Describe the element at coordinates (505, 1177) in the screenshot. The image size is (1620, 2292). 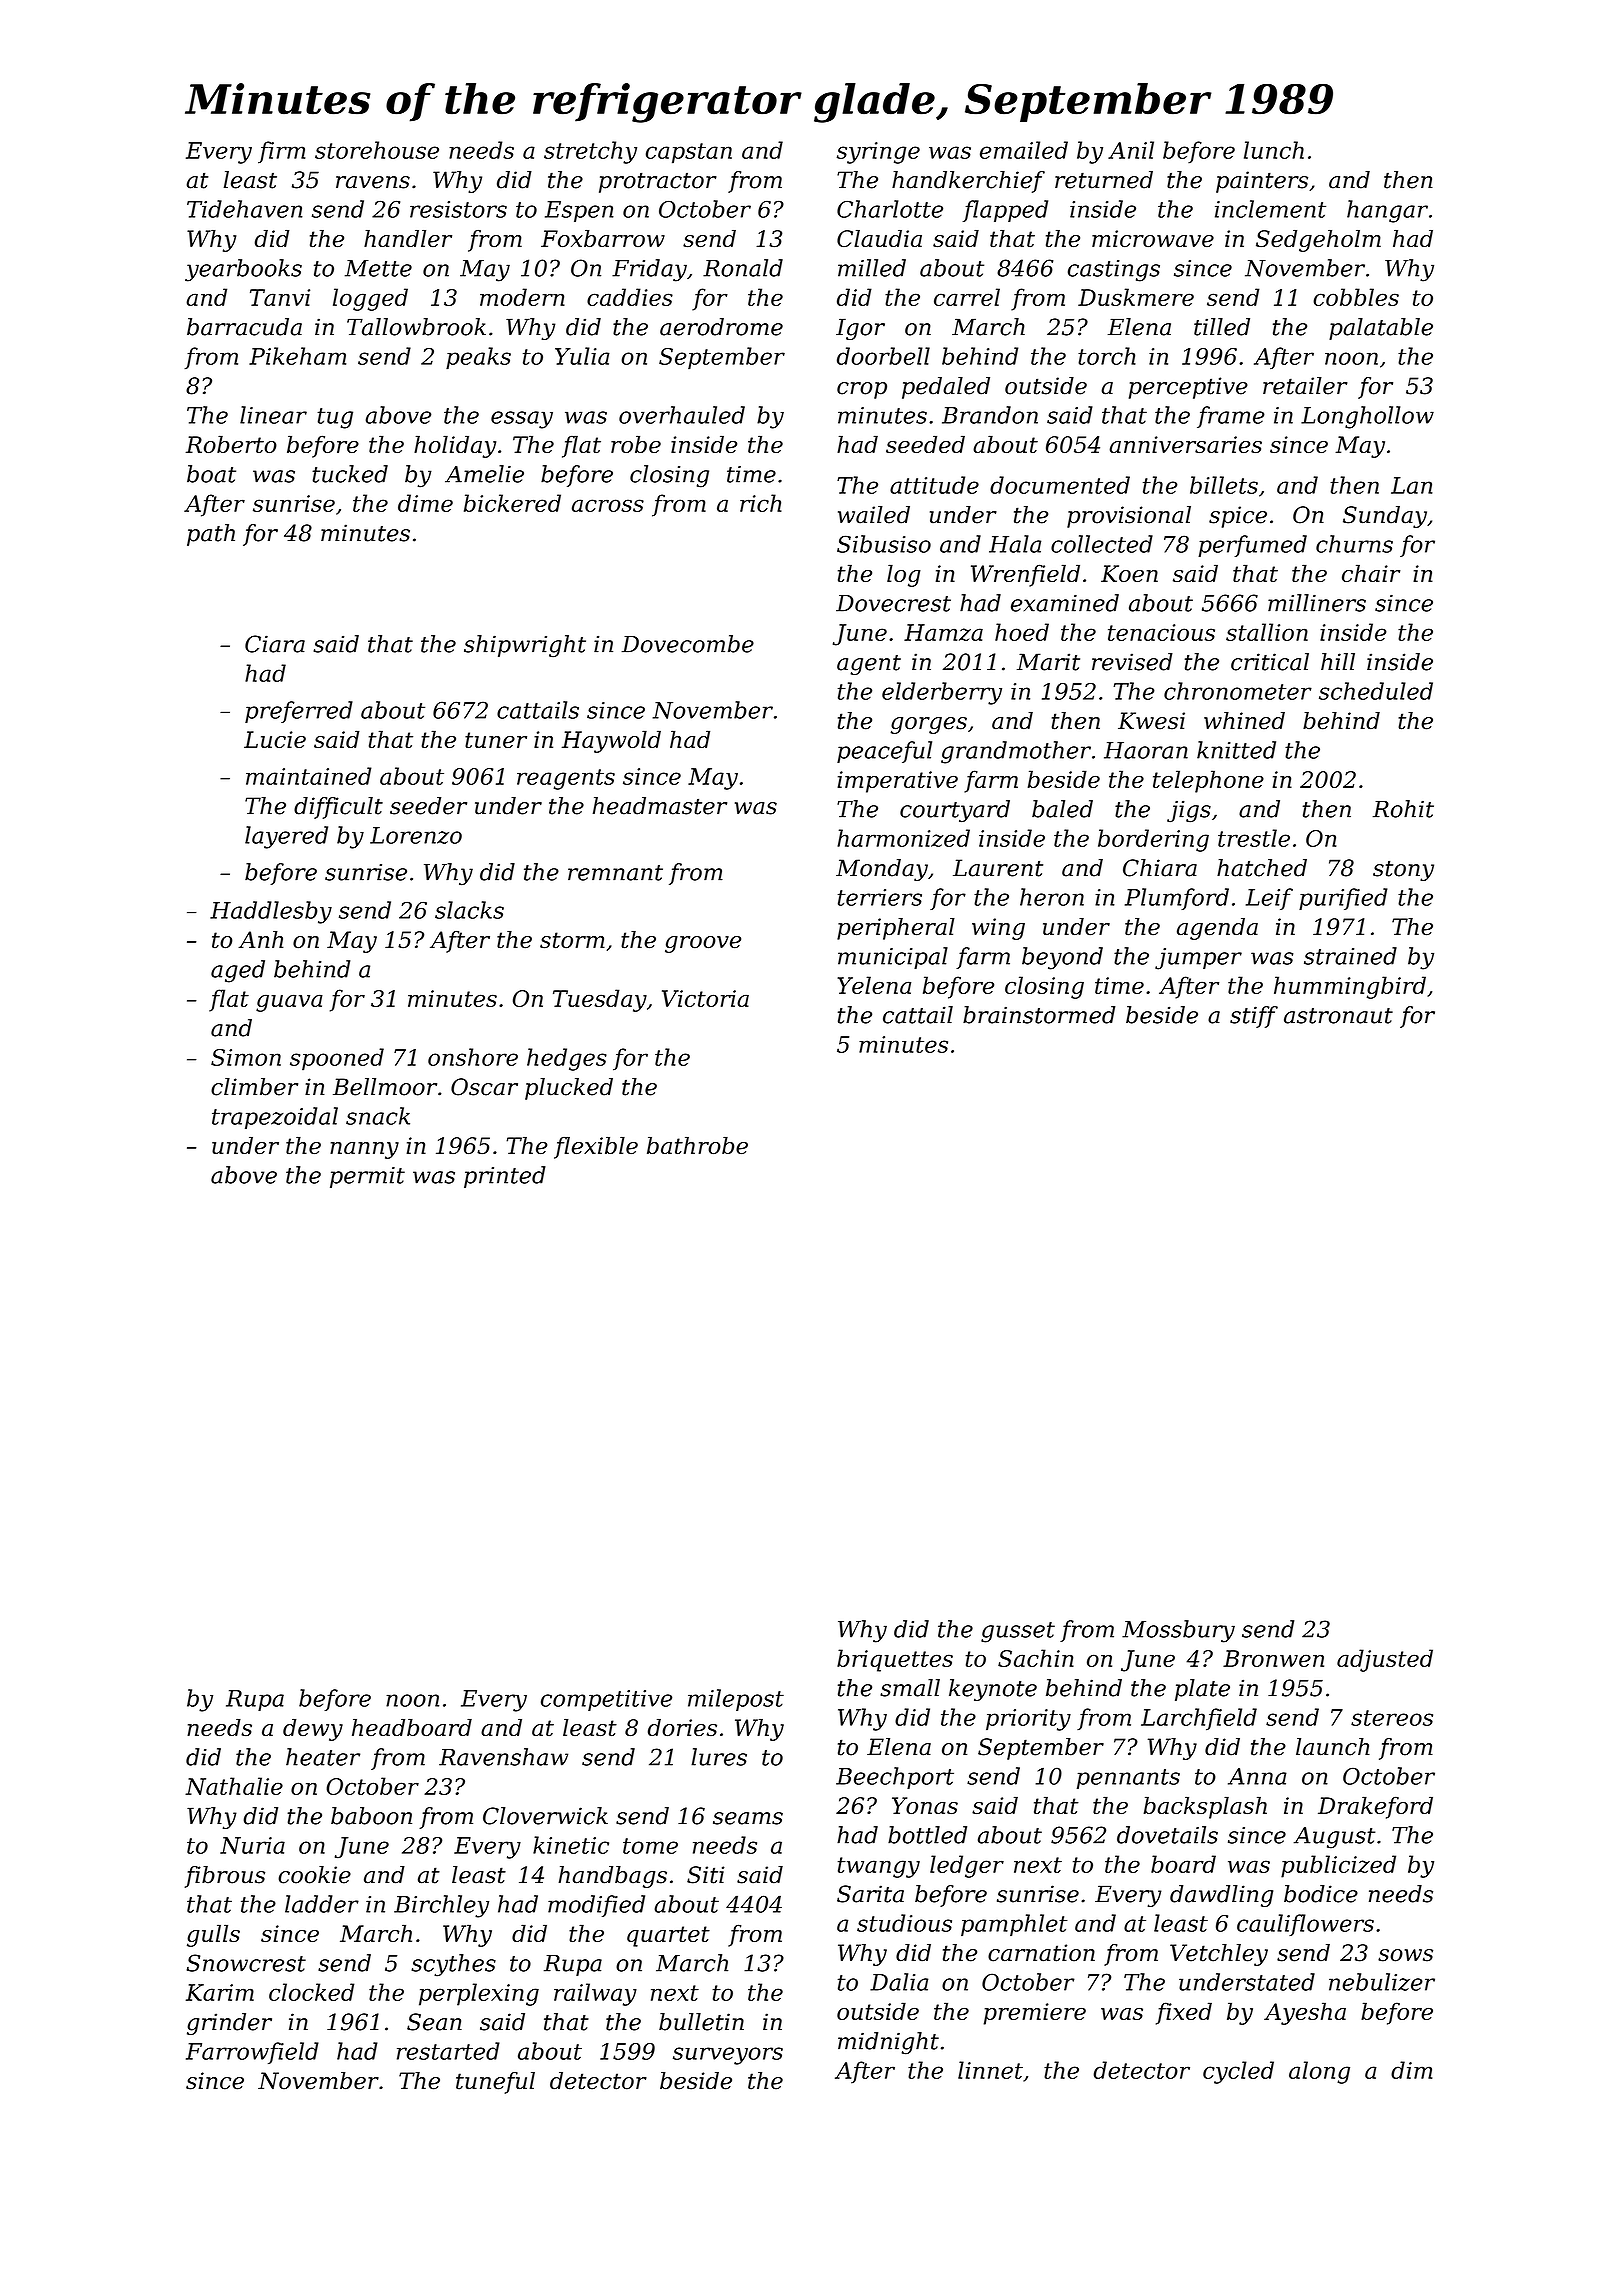
I see `printed` at that location.
